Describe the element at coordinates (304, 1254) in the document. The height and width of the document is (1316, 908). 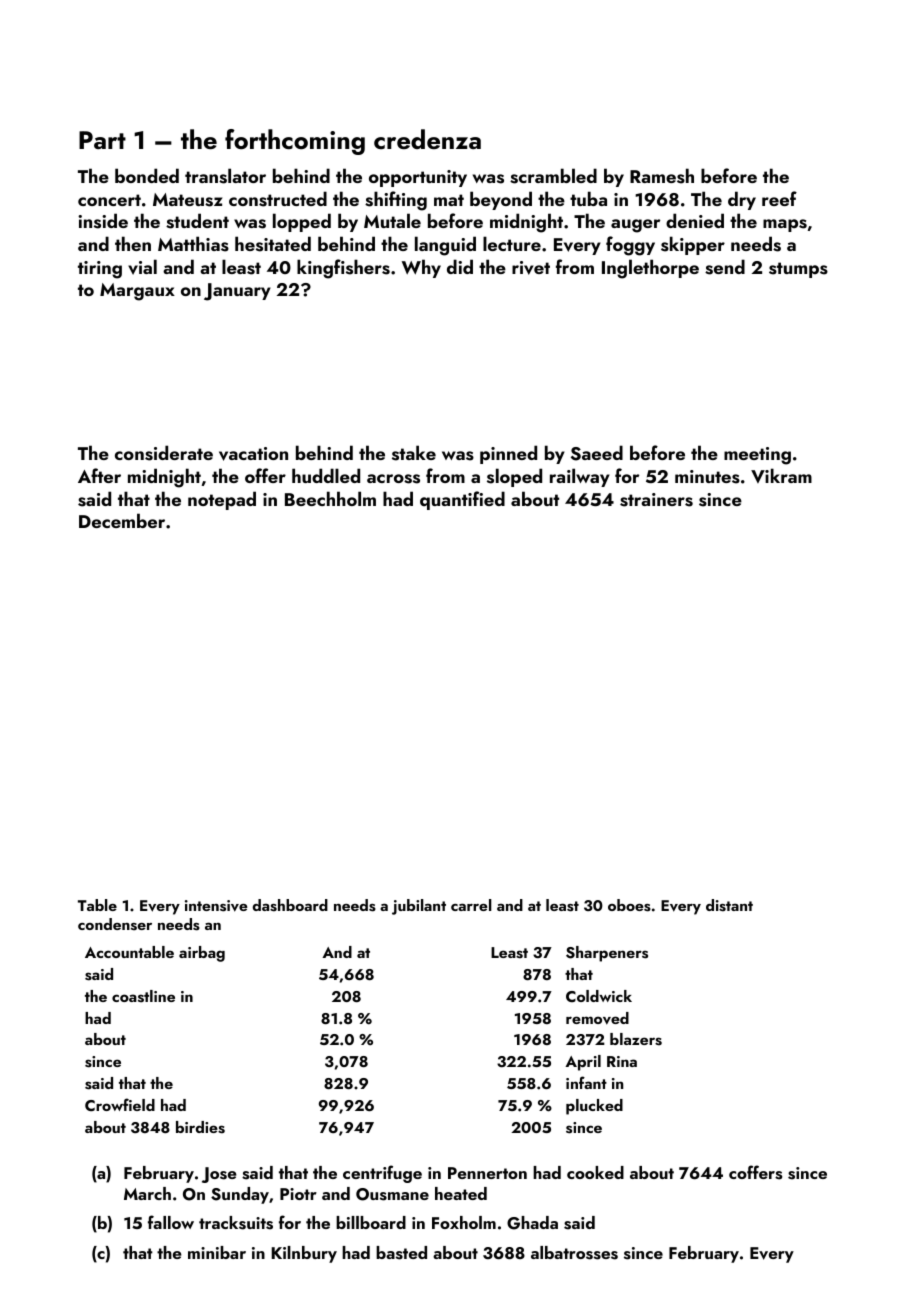
I see `Kilnbury` at that location.
